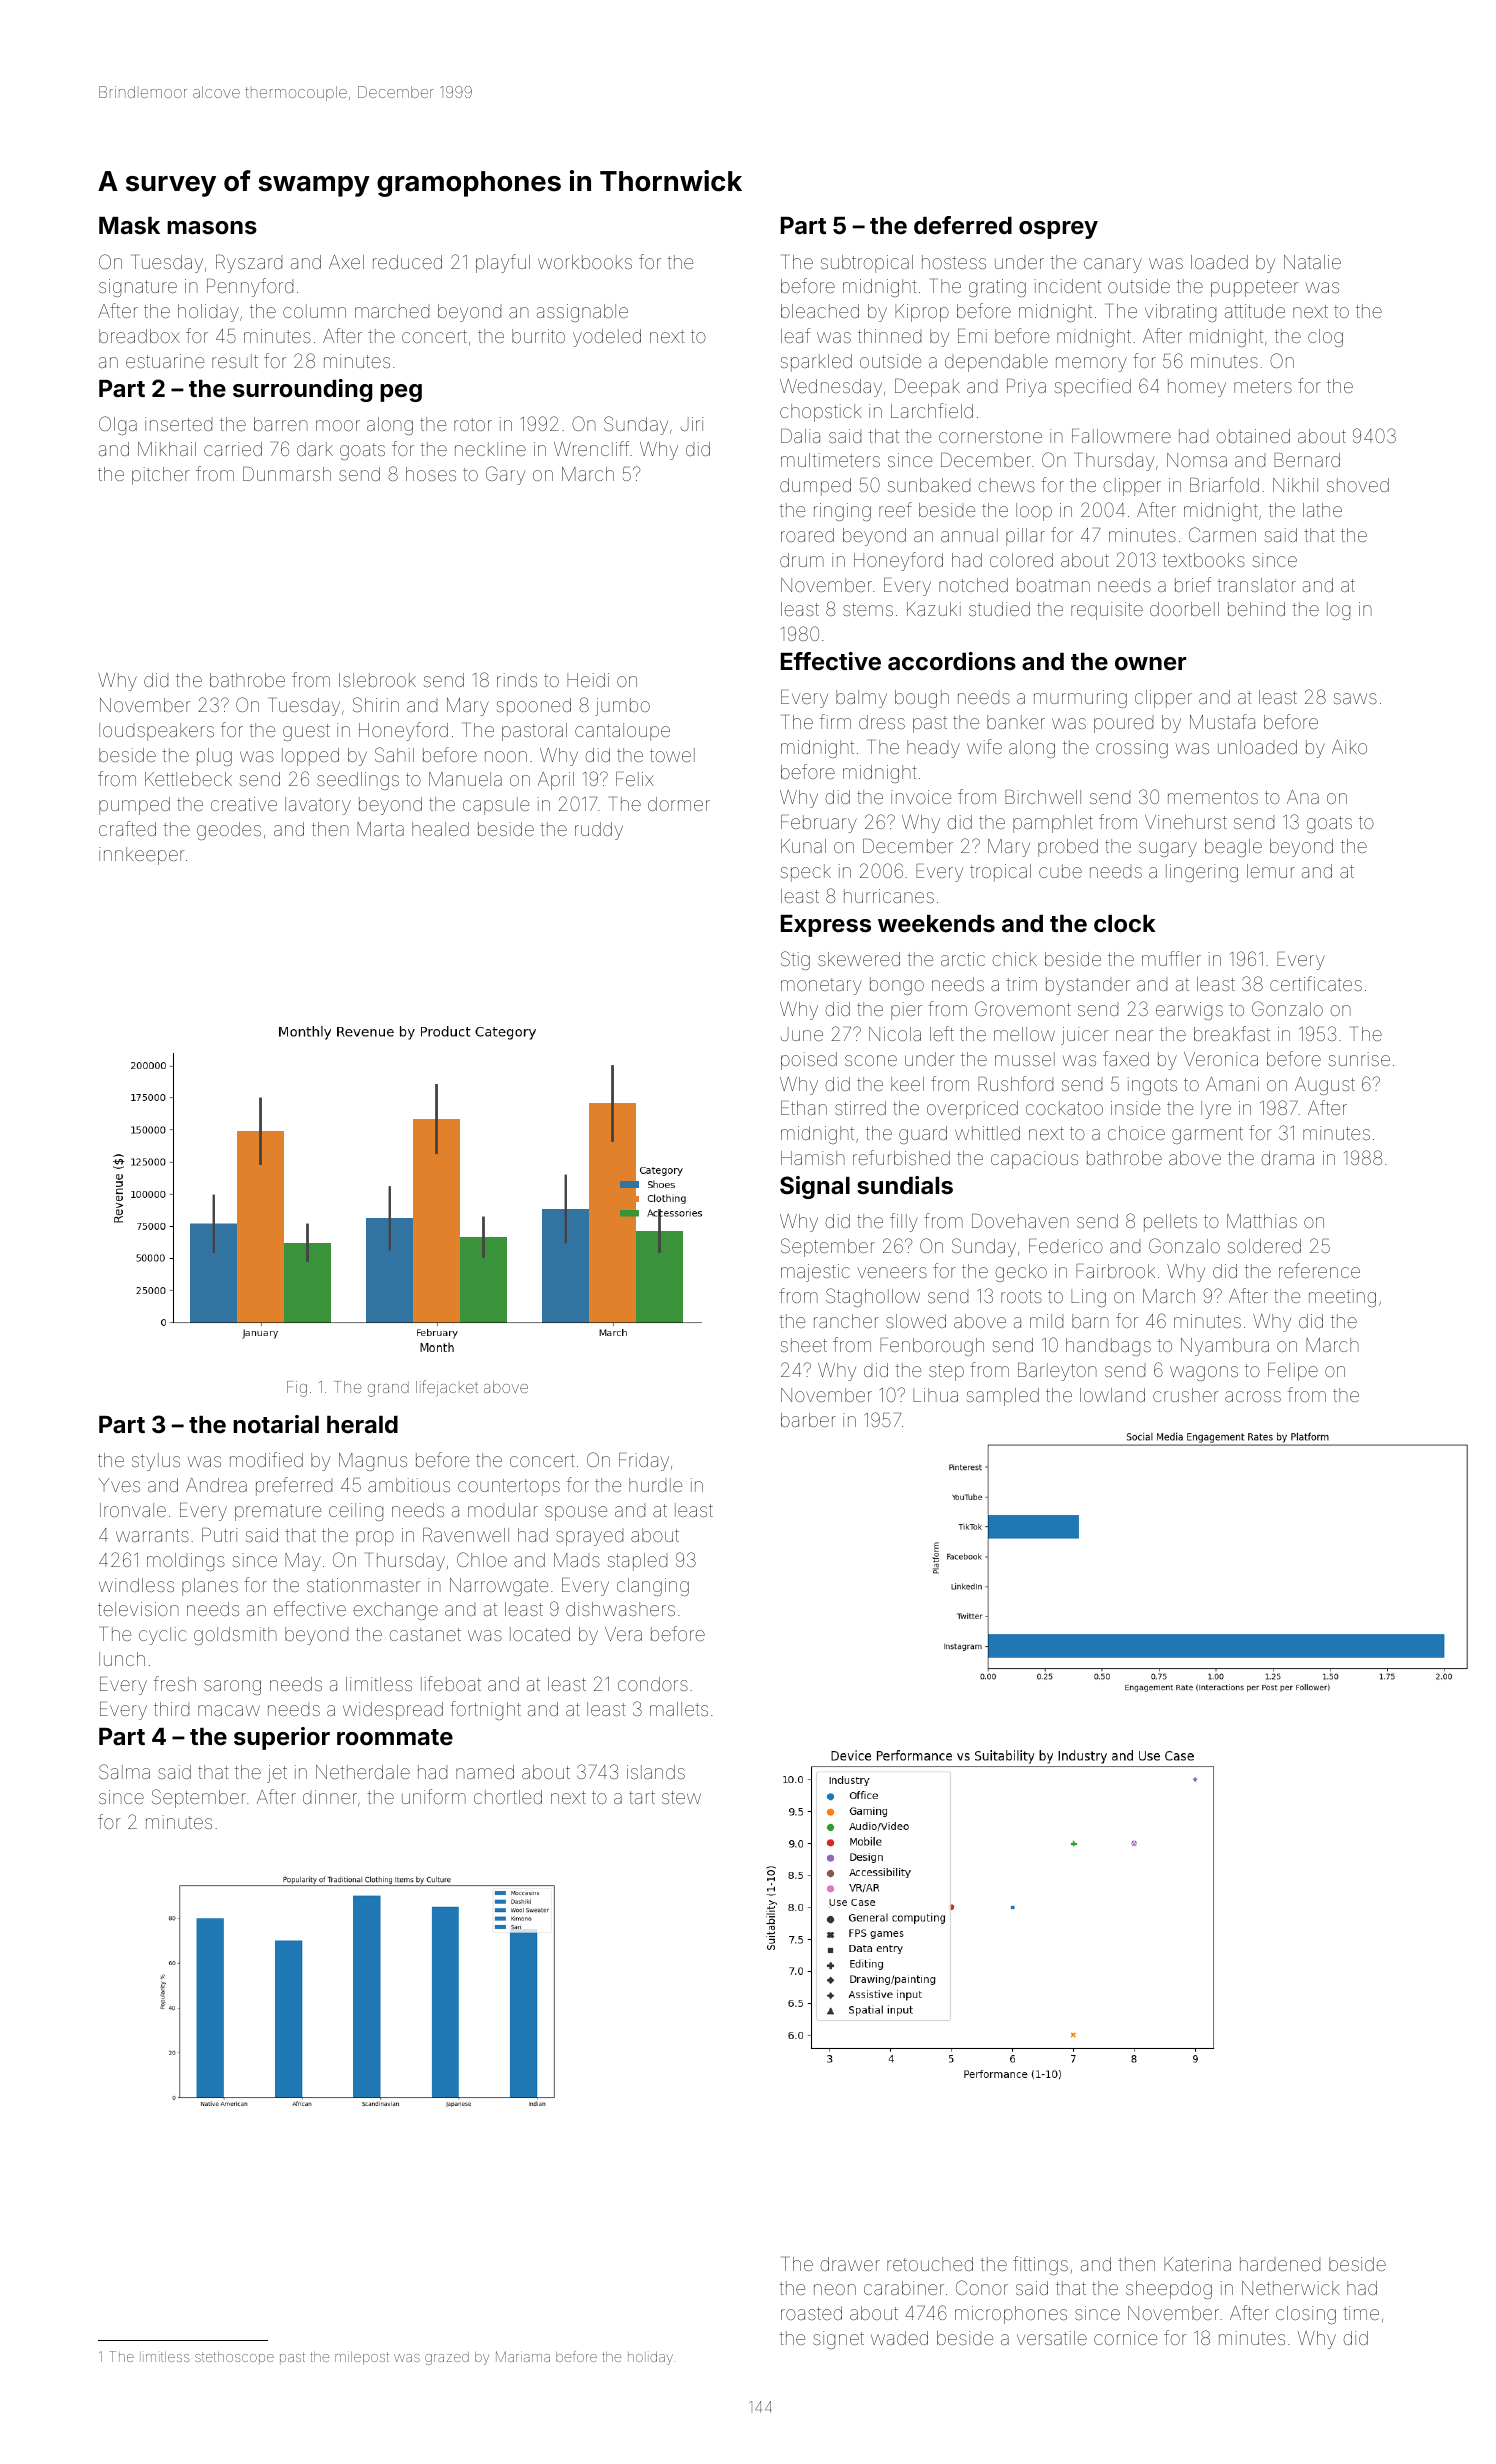 The height and width of the document is (2464, 1496). I want to click on innkeeper, so click(141, 856).
